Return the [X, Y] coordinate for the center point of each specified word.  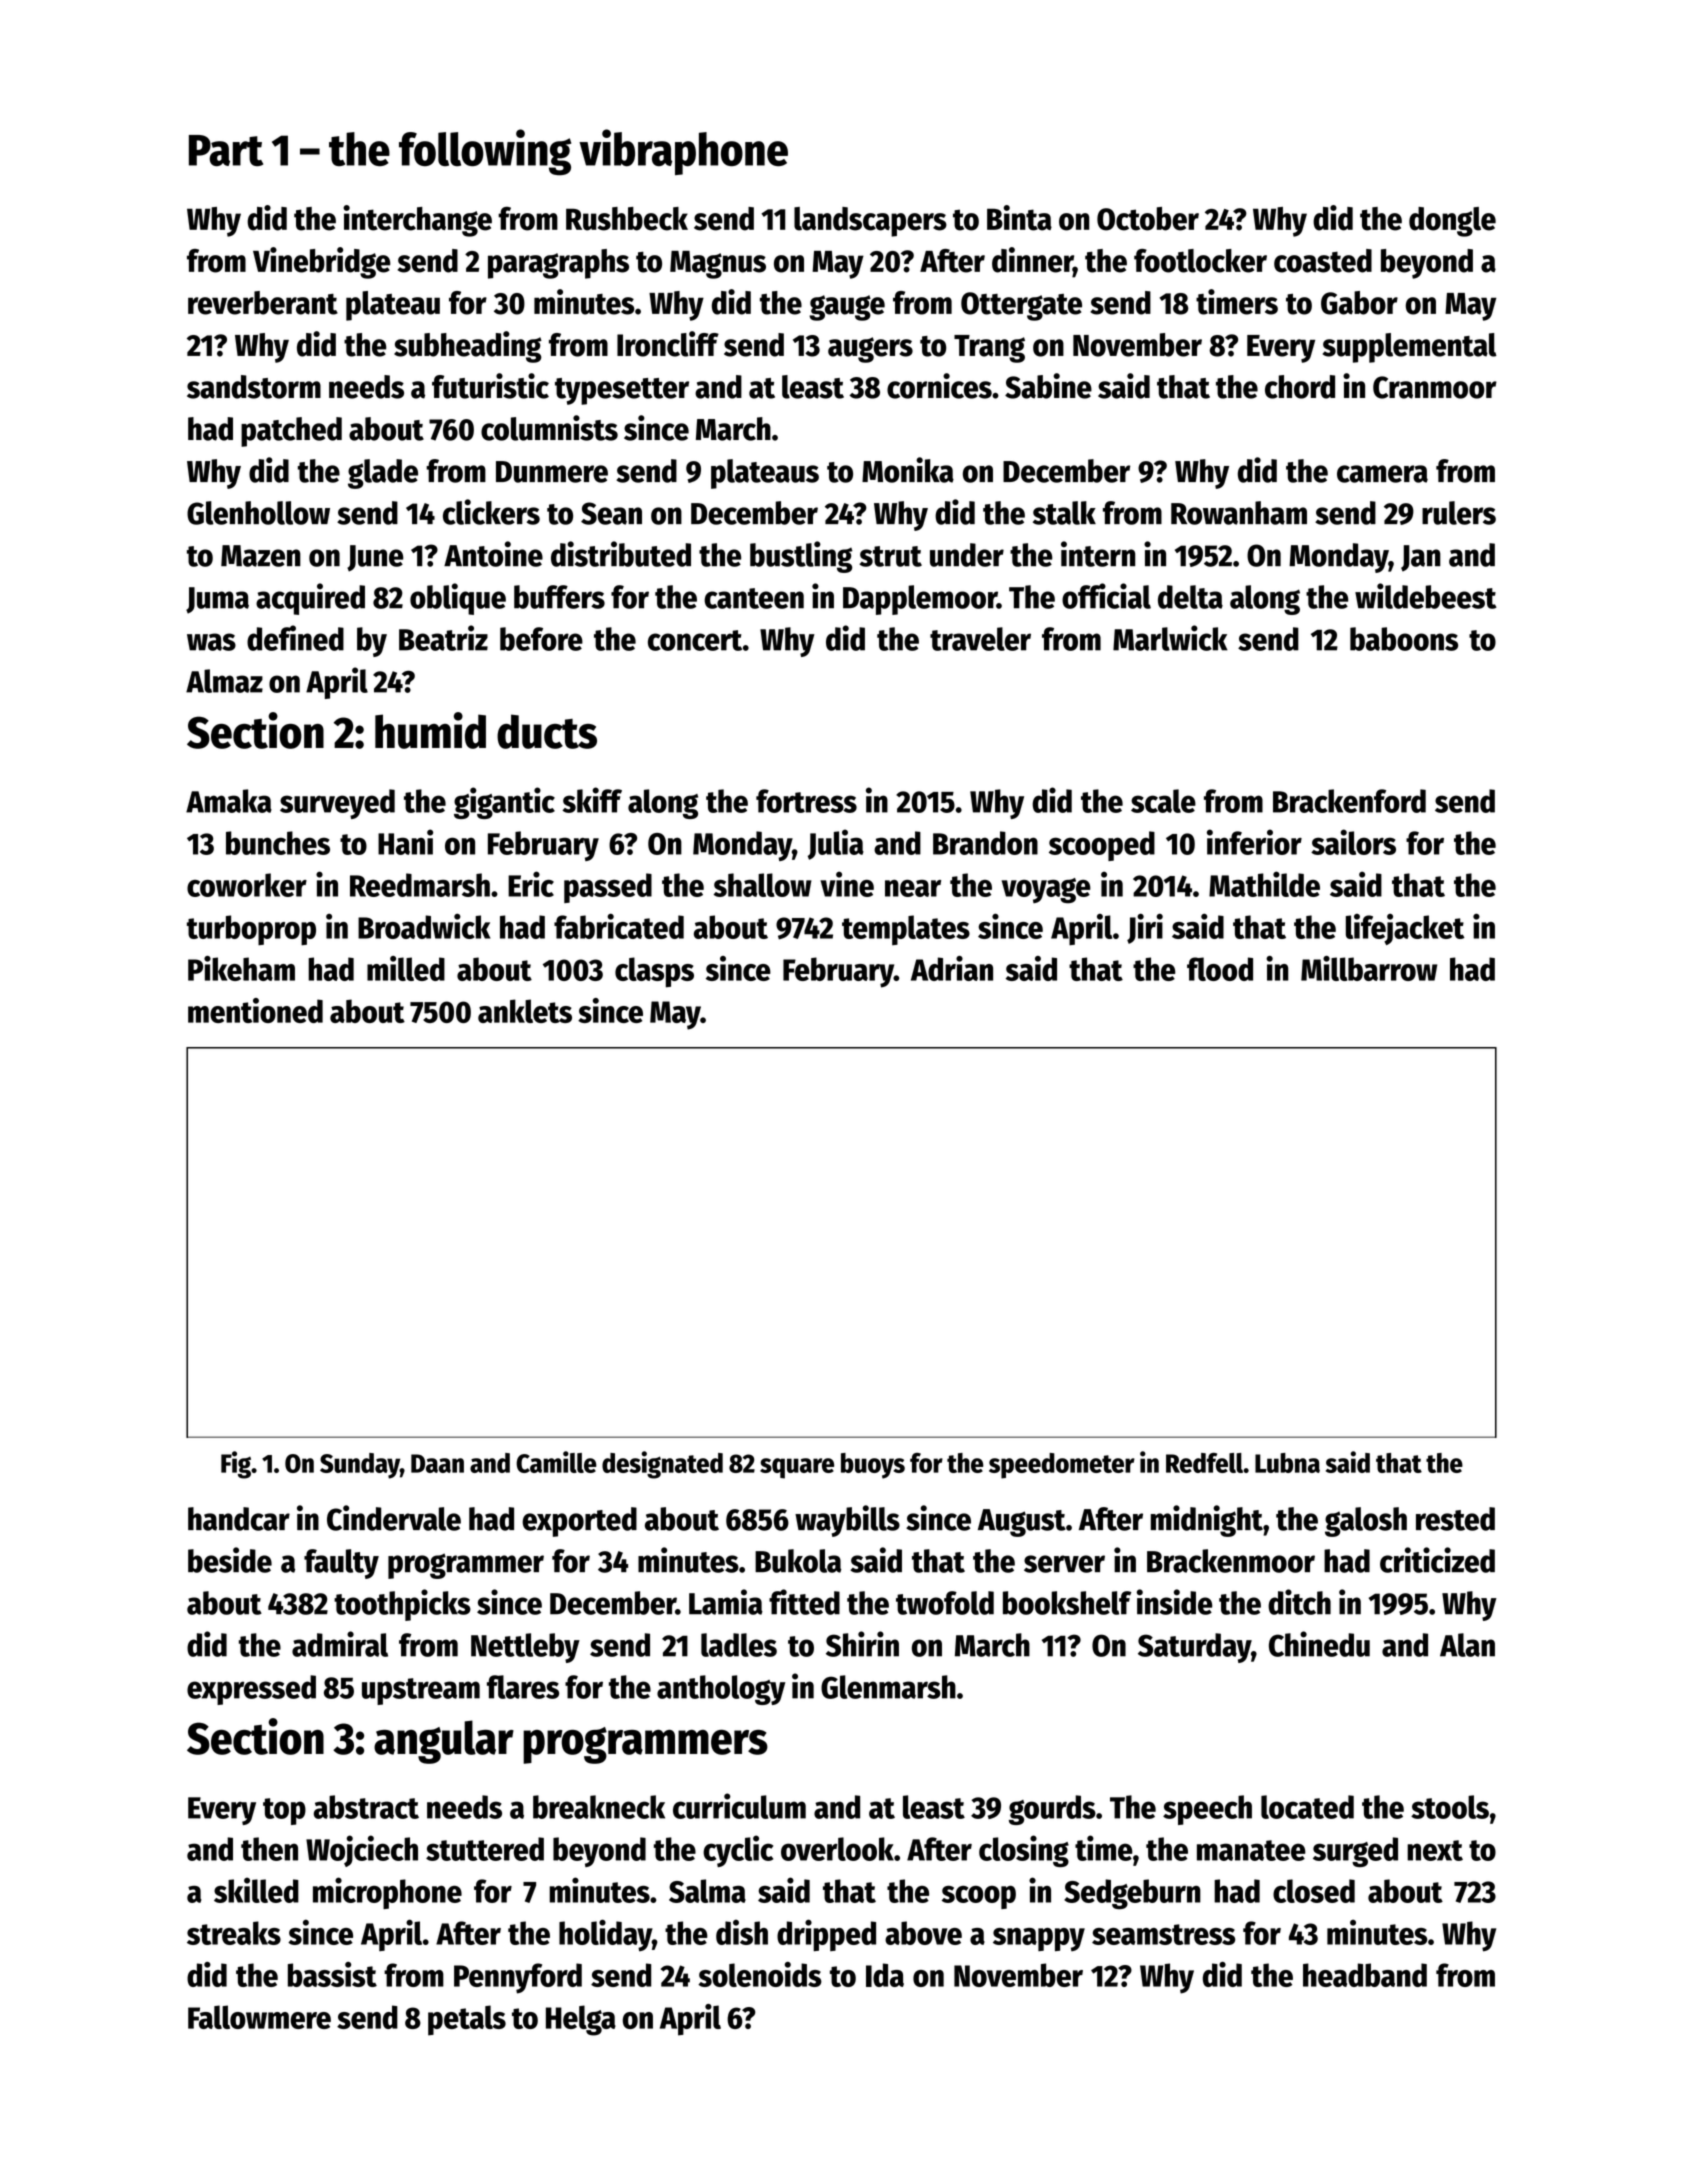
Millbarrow [1369, 968]
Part [226, 150]
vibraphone [683, 152]
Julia [836, 844]
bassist [332, 1974]
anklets [525, 1011]
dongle [1452, 222]
